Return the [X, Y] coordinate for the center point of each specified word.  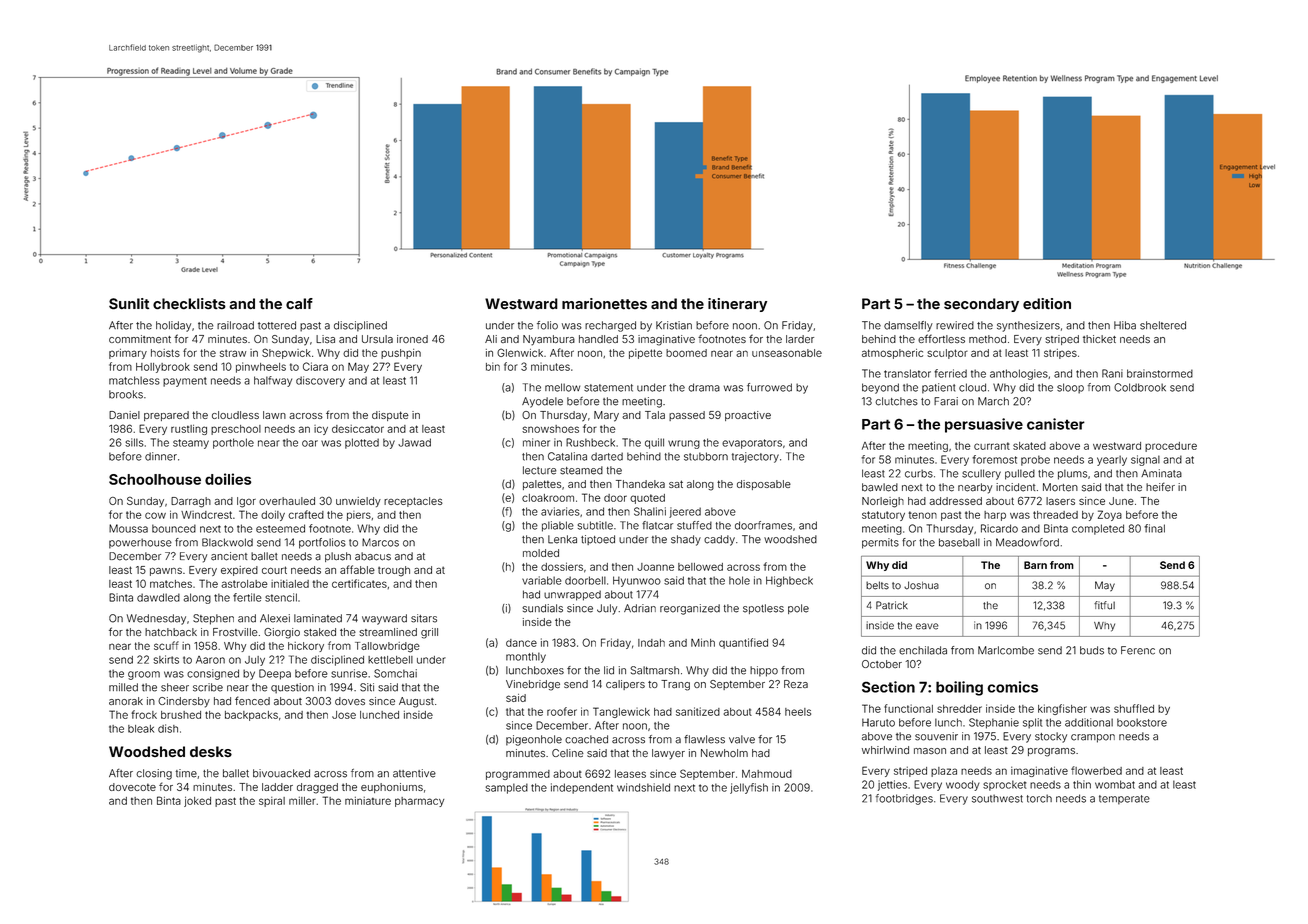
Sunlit [129, 303]
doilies [228, 479]
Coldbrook [1140, 387]
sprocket [1005, 785]
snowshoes [550, 429]
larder [800, 339]
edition [1047, 303]
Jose [344, 715]
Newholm [724, 753]
